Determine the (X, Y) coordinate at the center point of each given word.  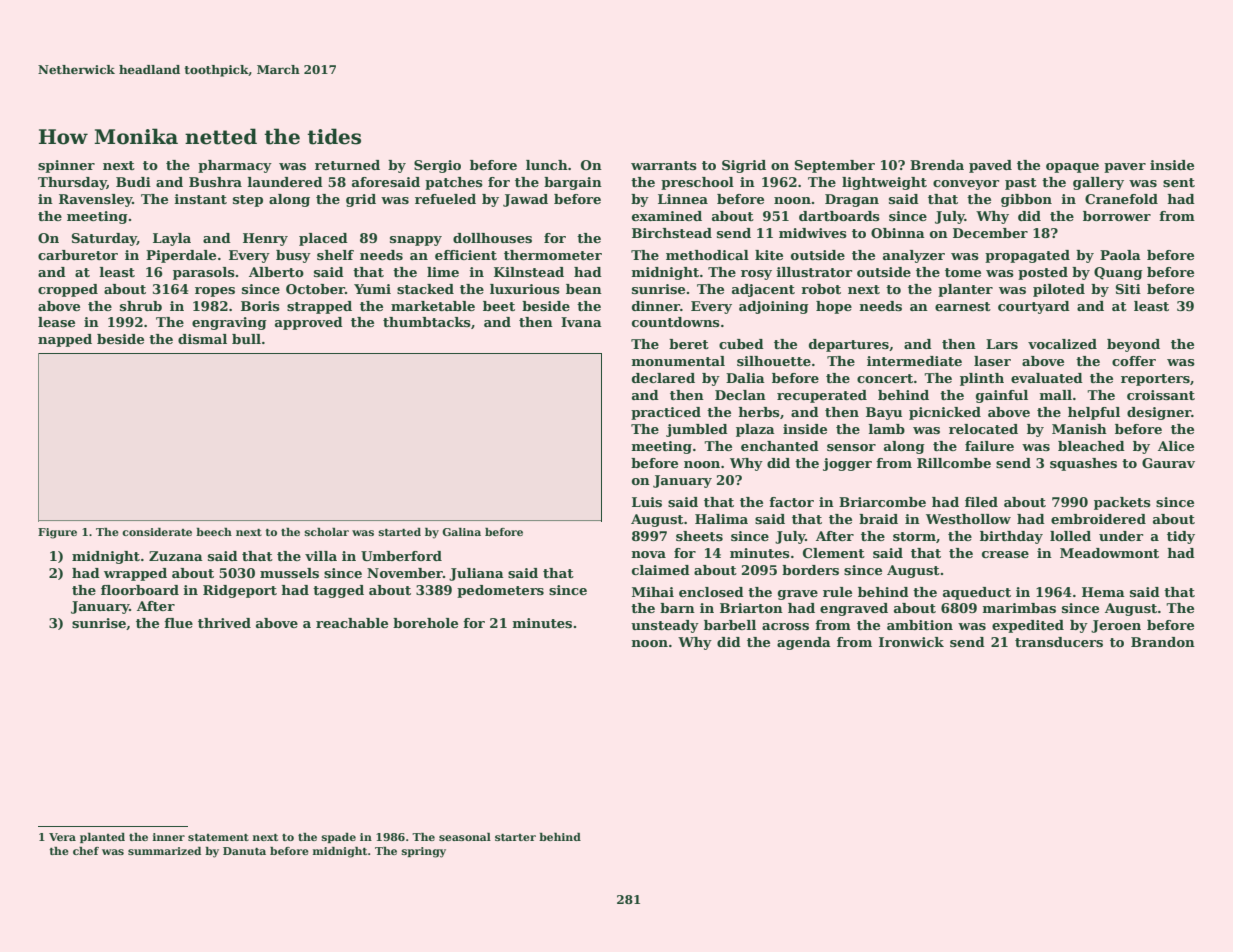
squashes (1083, 464)
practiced (666, 413)
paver (1125, 168)
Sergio (437, 166)
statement (218, 837)
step (248, 201)
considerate (157, 532)
